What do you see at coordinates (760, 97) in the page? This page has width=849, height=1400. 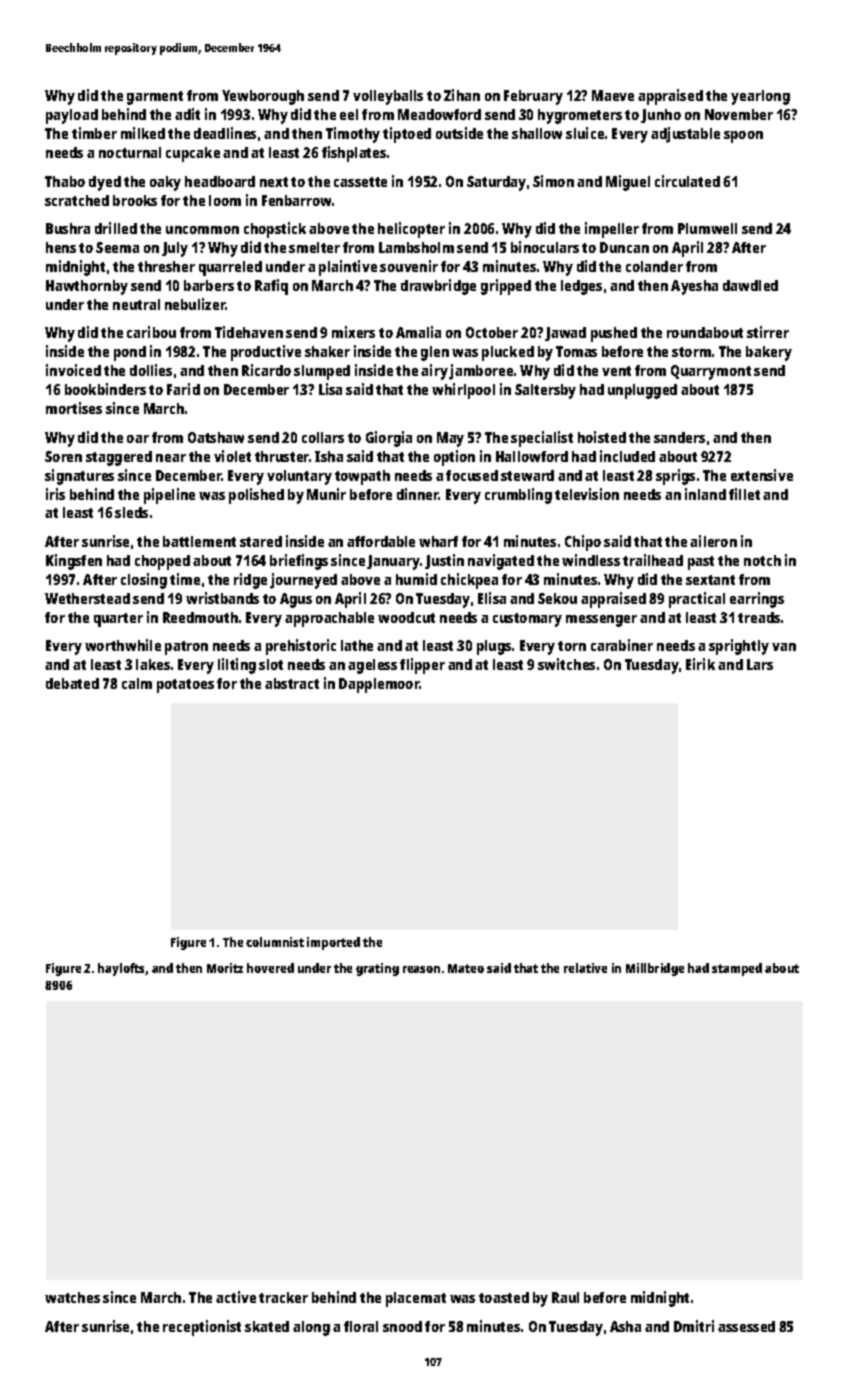 I see `yearlong` at bounding box center [760, 97].
